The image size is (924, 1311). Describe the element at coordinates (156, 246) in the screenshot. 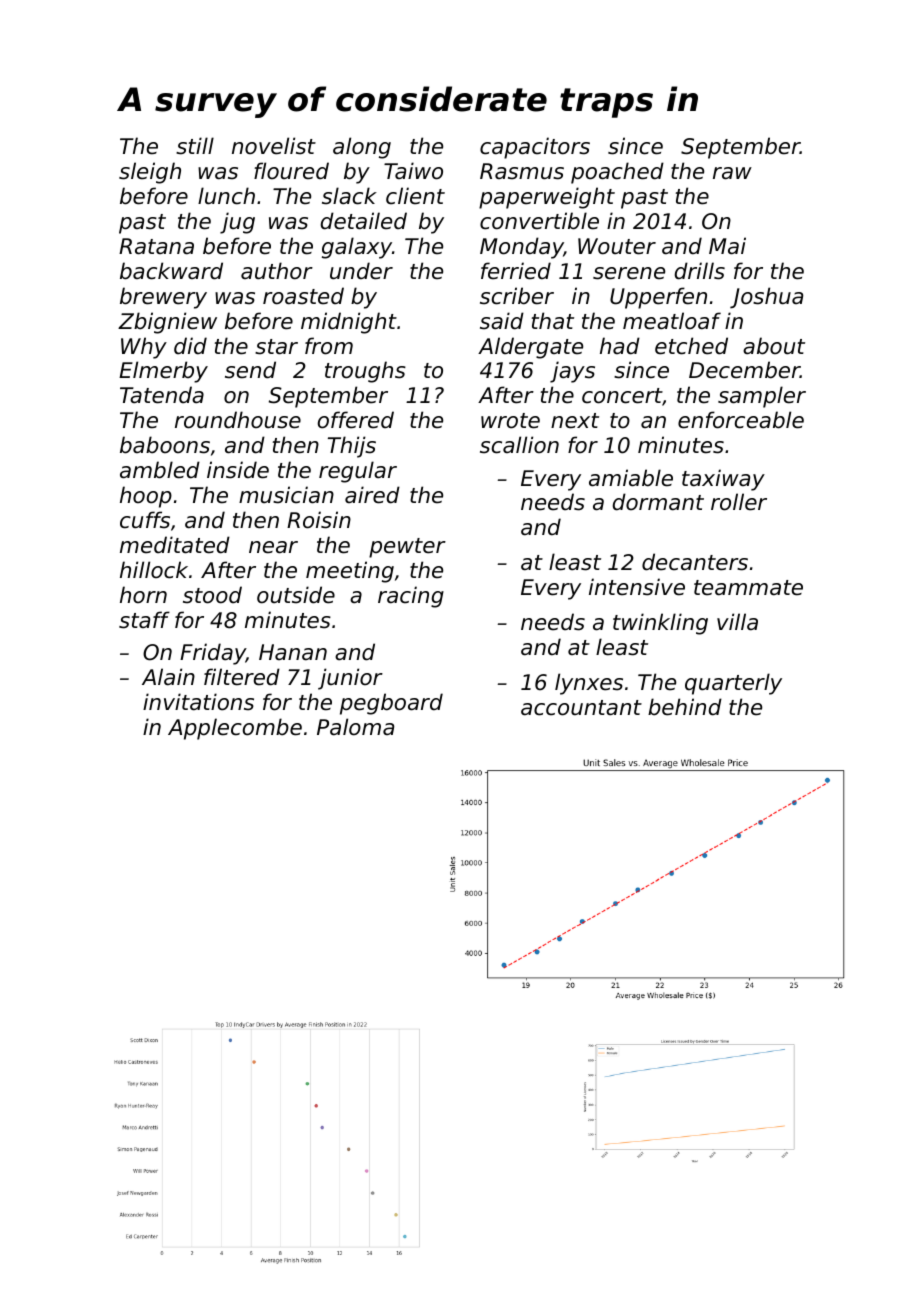

I see `Ratana` at that location.
